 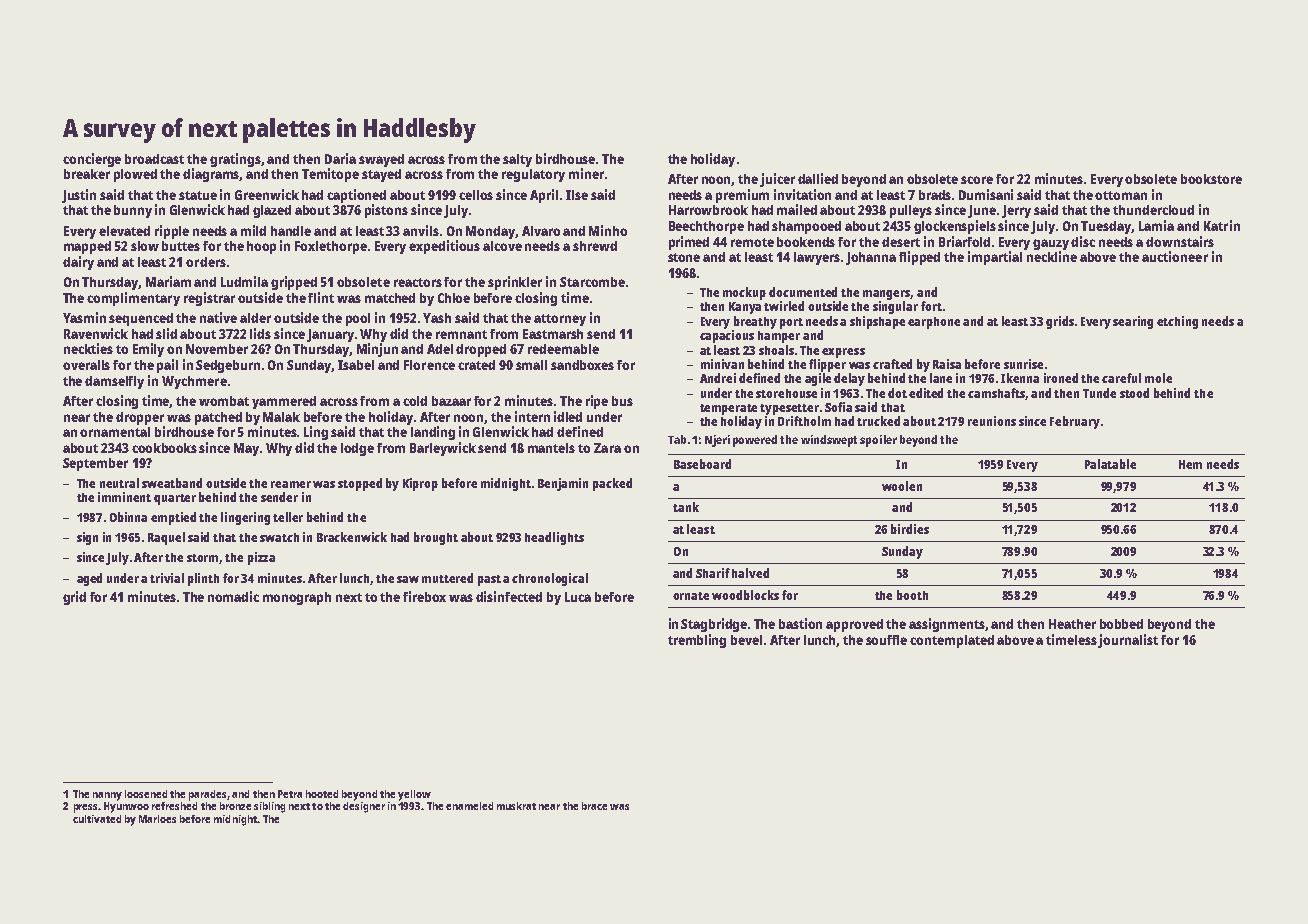 I want to click on Justin, so click(x=79, y=196).
